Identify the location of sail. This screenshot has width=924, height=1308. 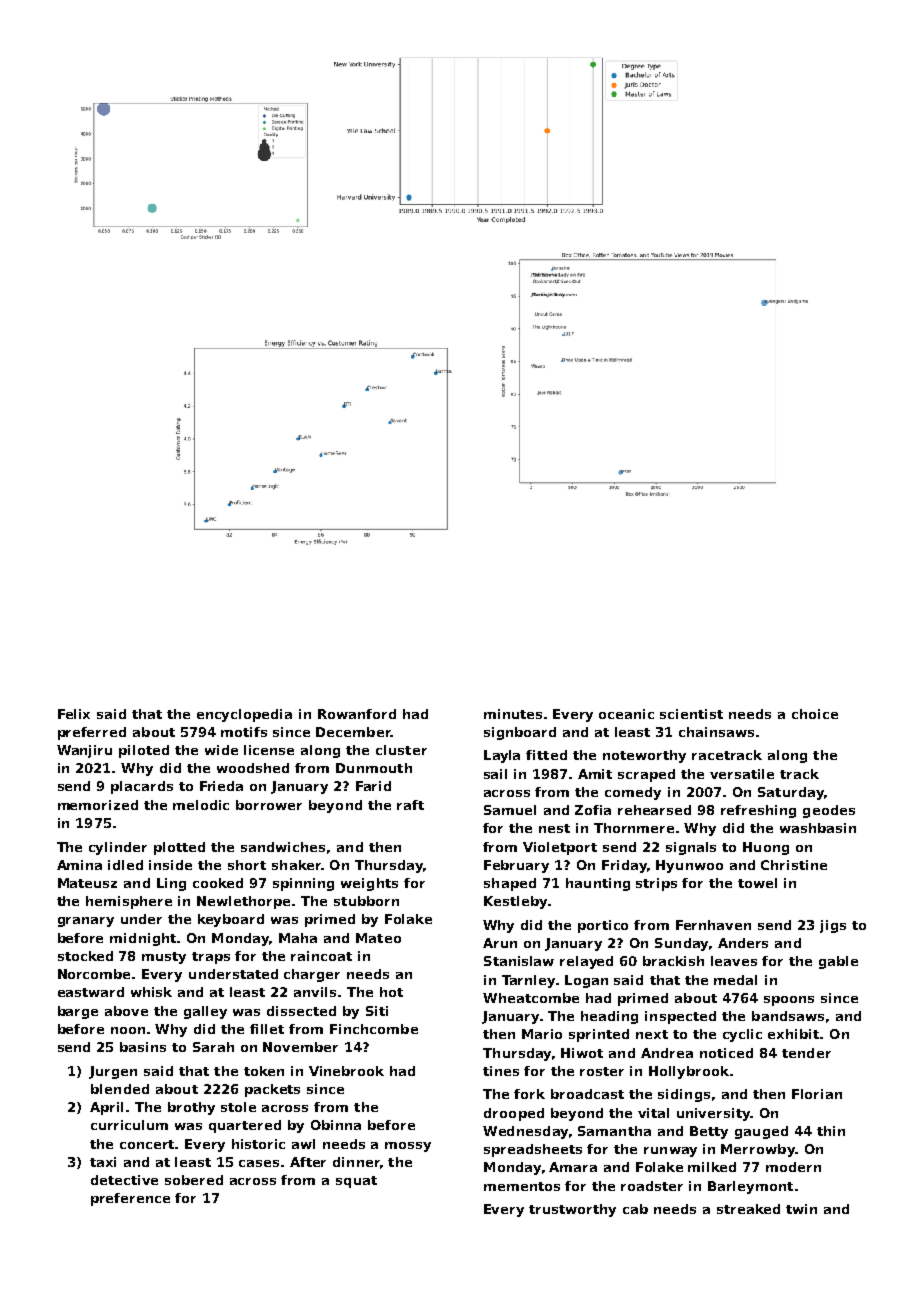
(495, 774).
